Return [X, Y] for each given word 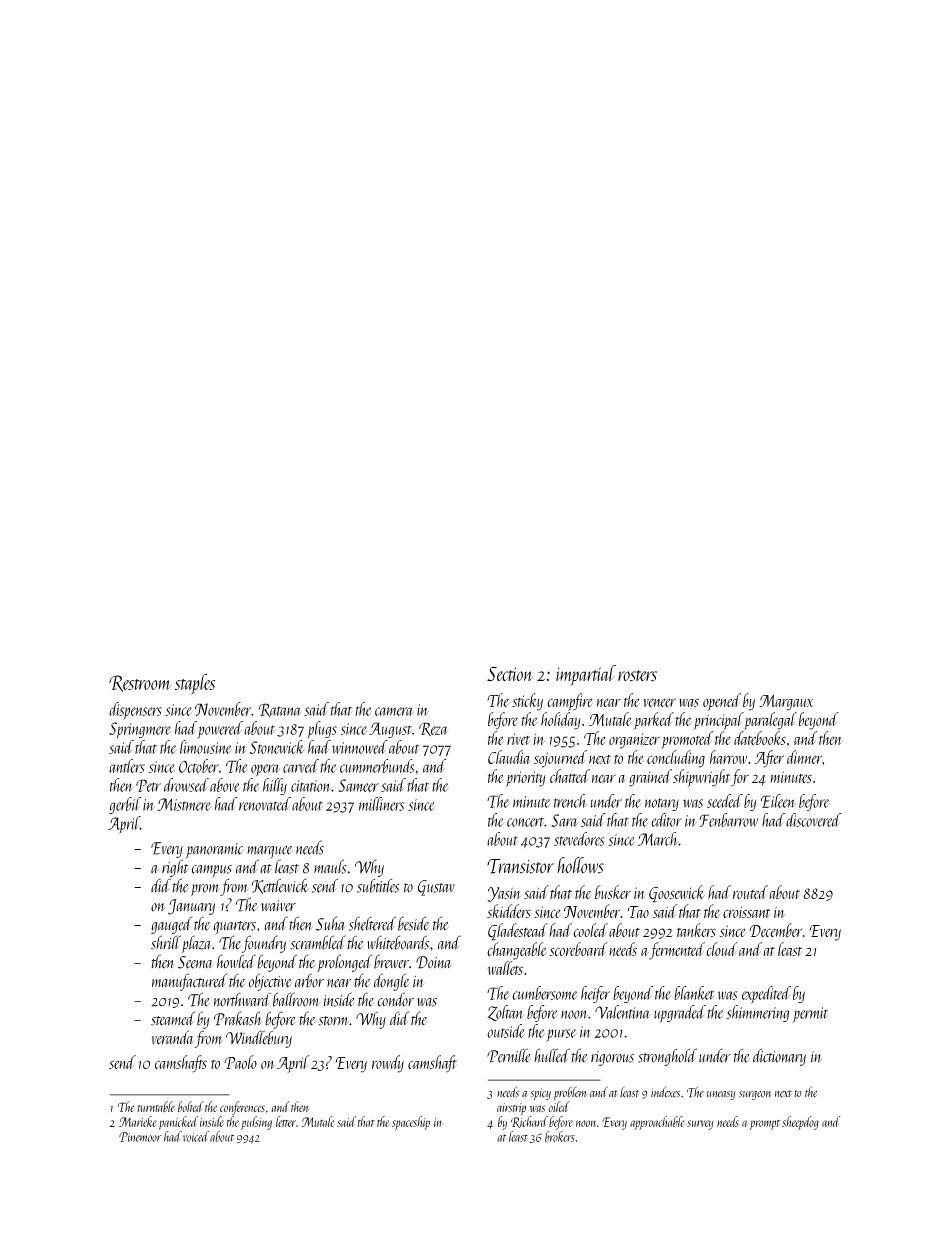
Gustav [436, 888]
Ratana [279, 710]
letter [286, 1121]
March [658, 839]
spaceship [411, 1123]
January [191, 907]
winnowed [360, 747]
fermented [677, 951]
